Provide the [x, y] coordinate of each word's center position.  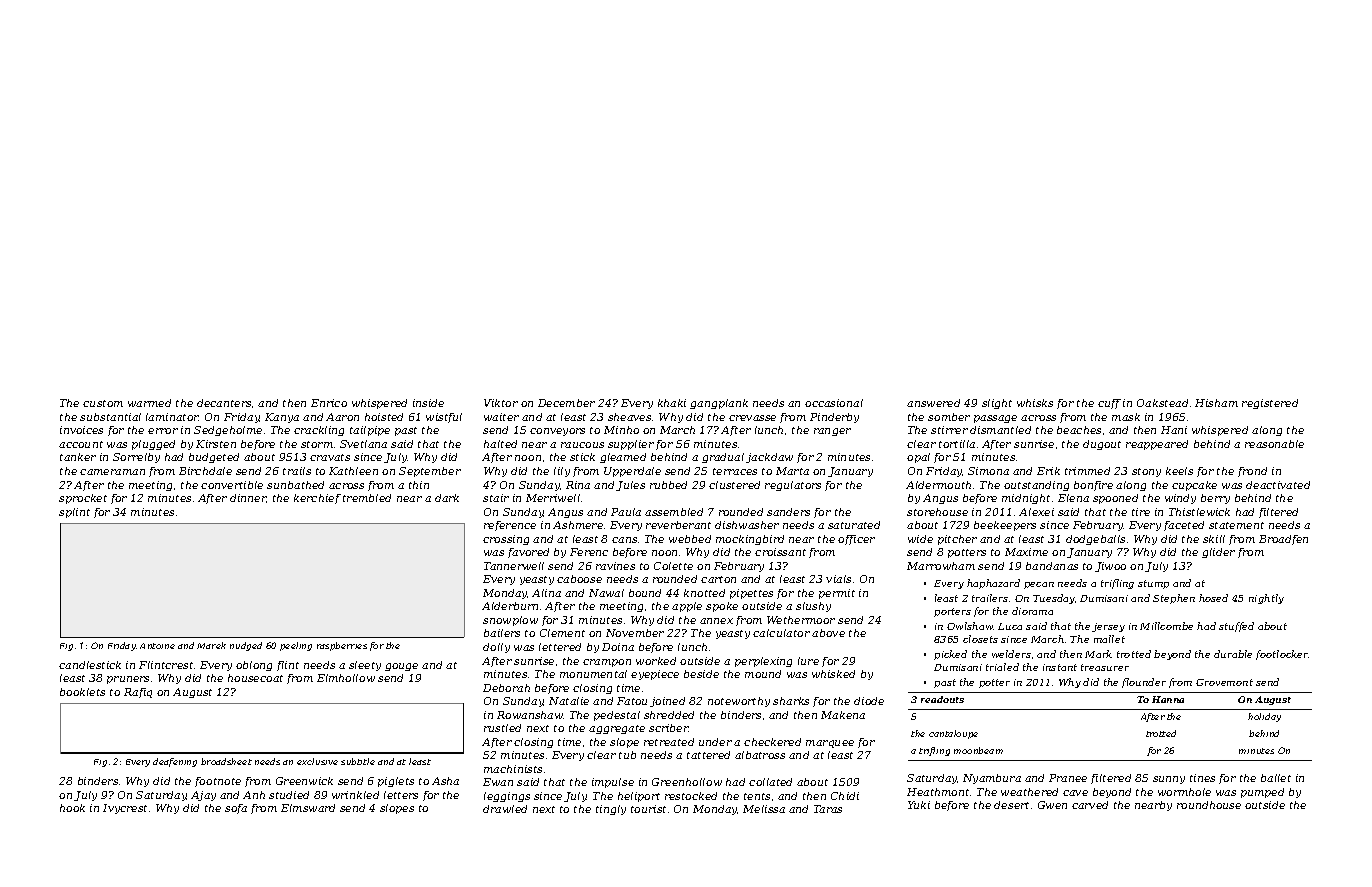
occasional [834, 403]
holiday [1264, 717]
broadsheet [226, 761]
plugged [153, 445]
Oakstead [1162, 403]
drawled [505, 809]
